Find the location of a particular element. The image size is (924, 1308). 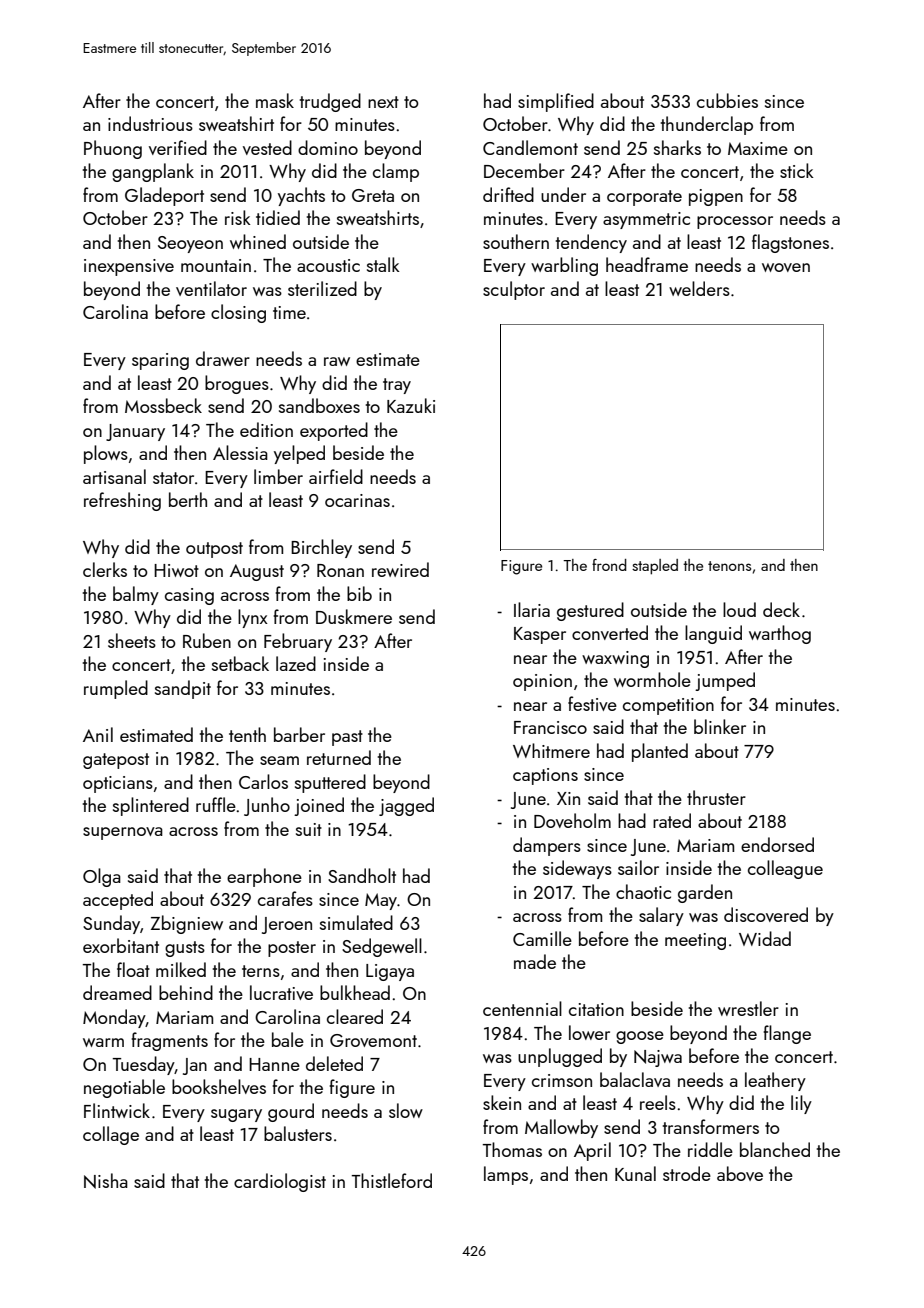

industrious is located at coordinates (150, 123).
